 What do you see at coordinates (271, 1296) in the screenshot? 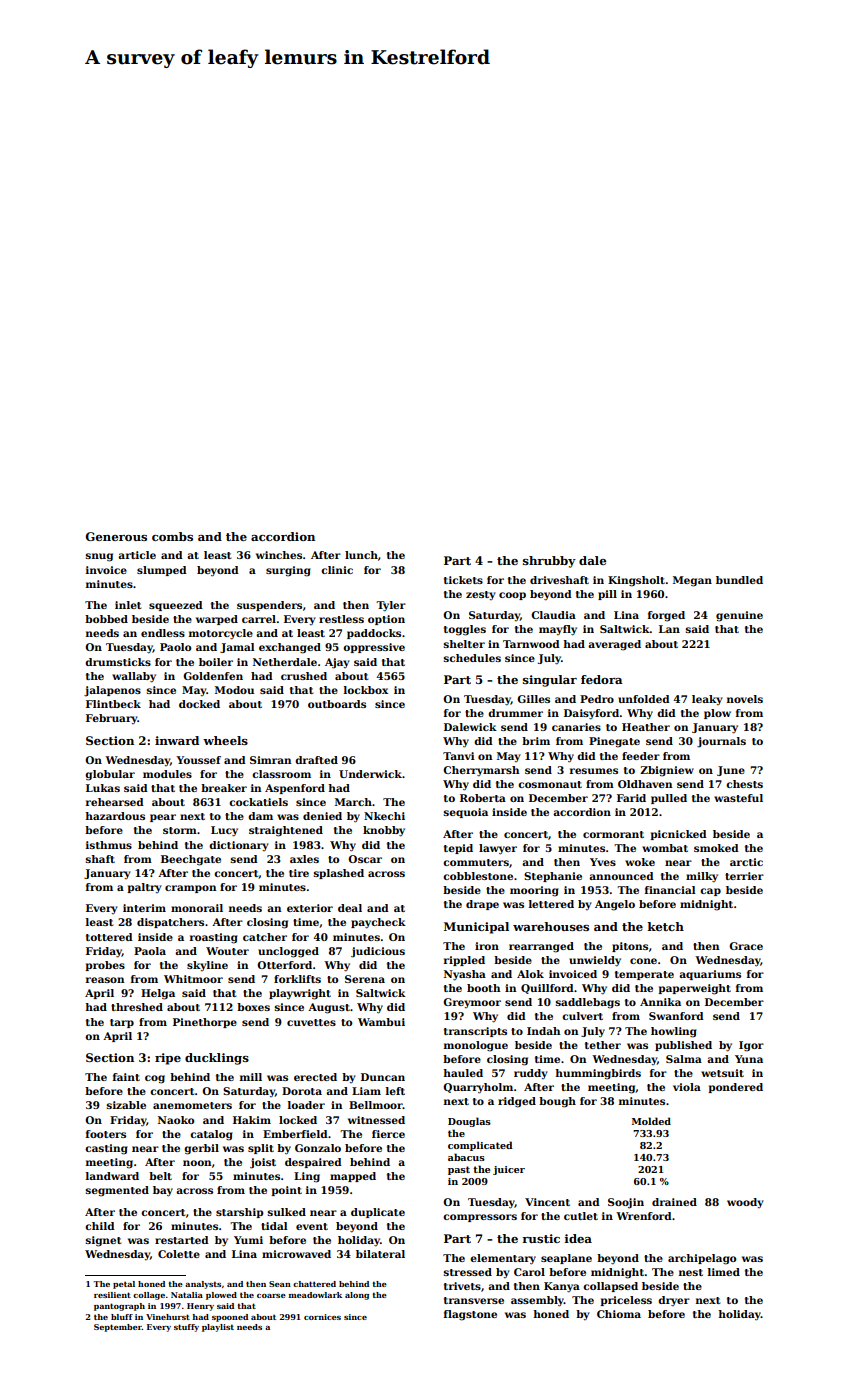
I see `coarse` at bounding box center [271, 1296].
